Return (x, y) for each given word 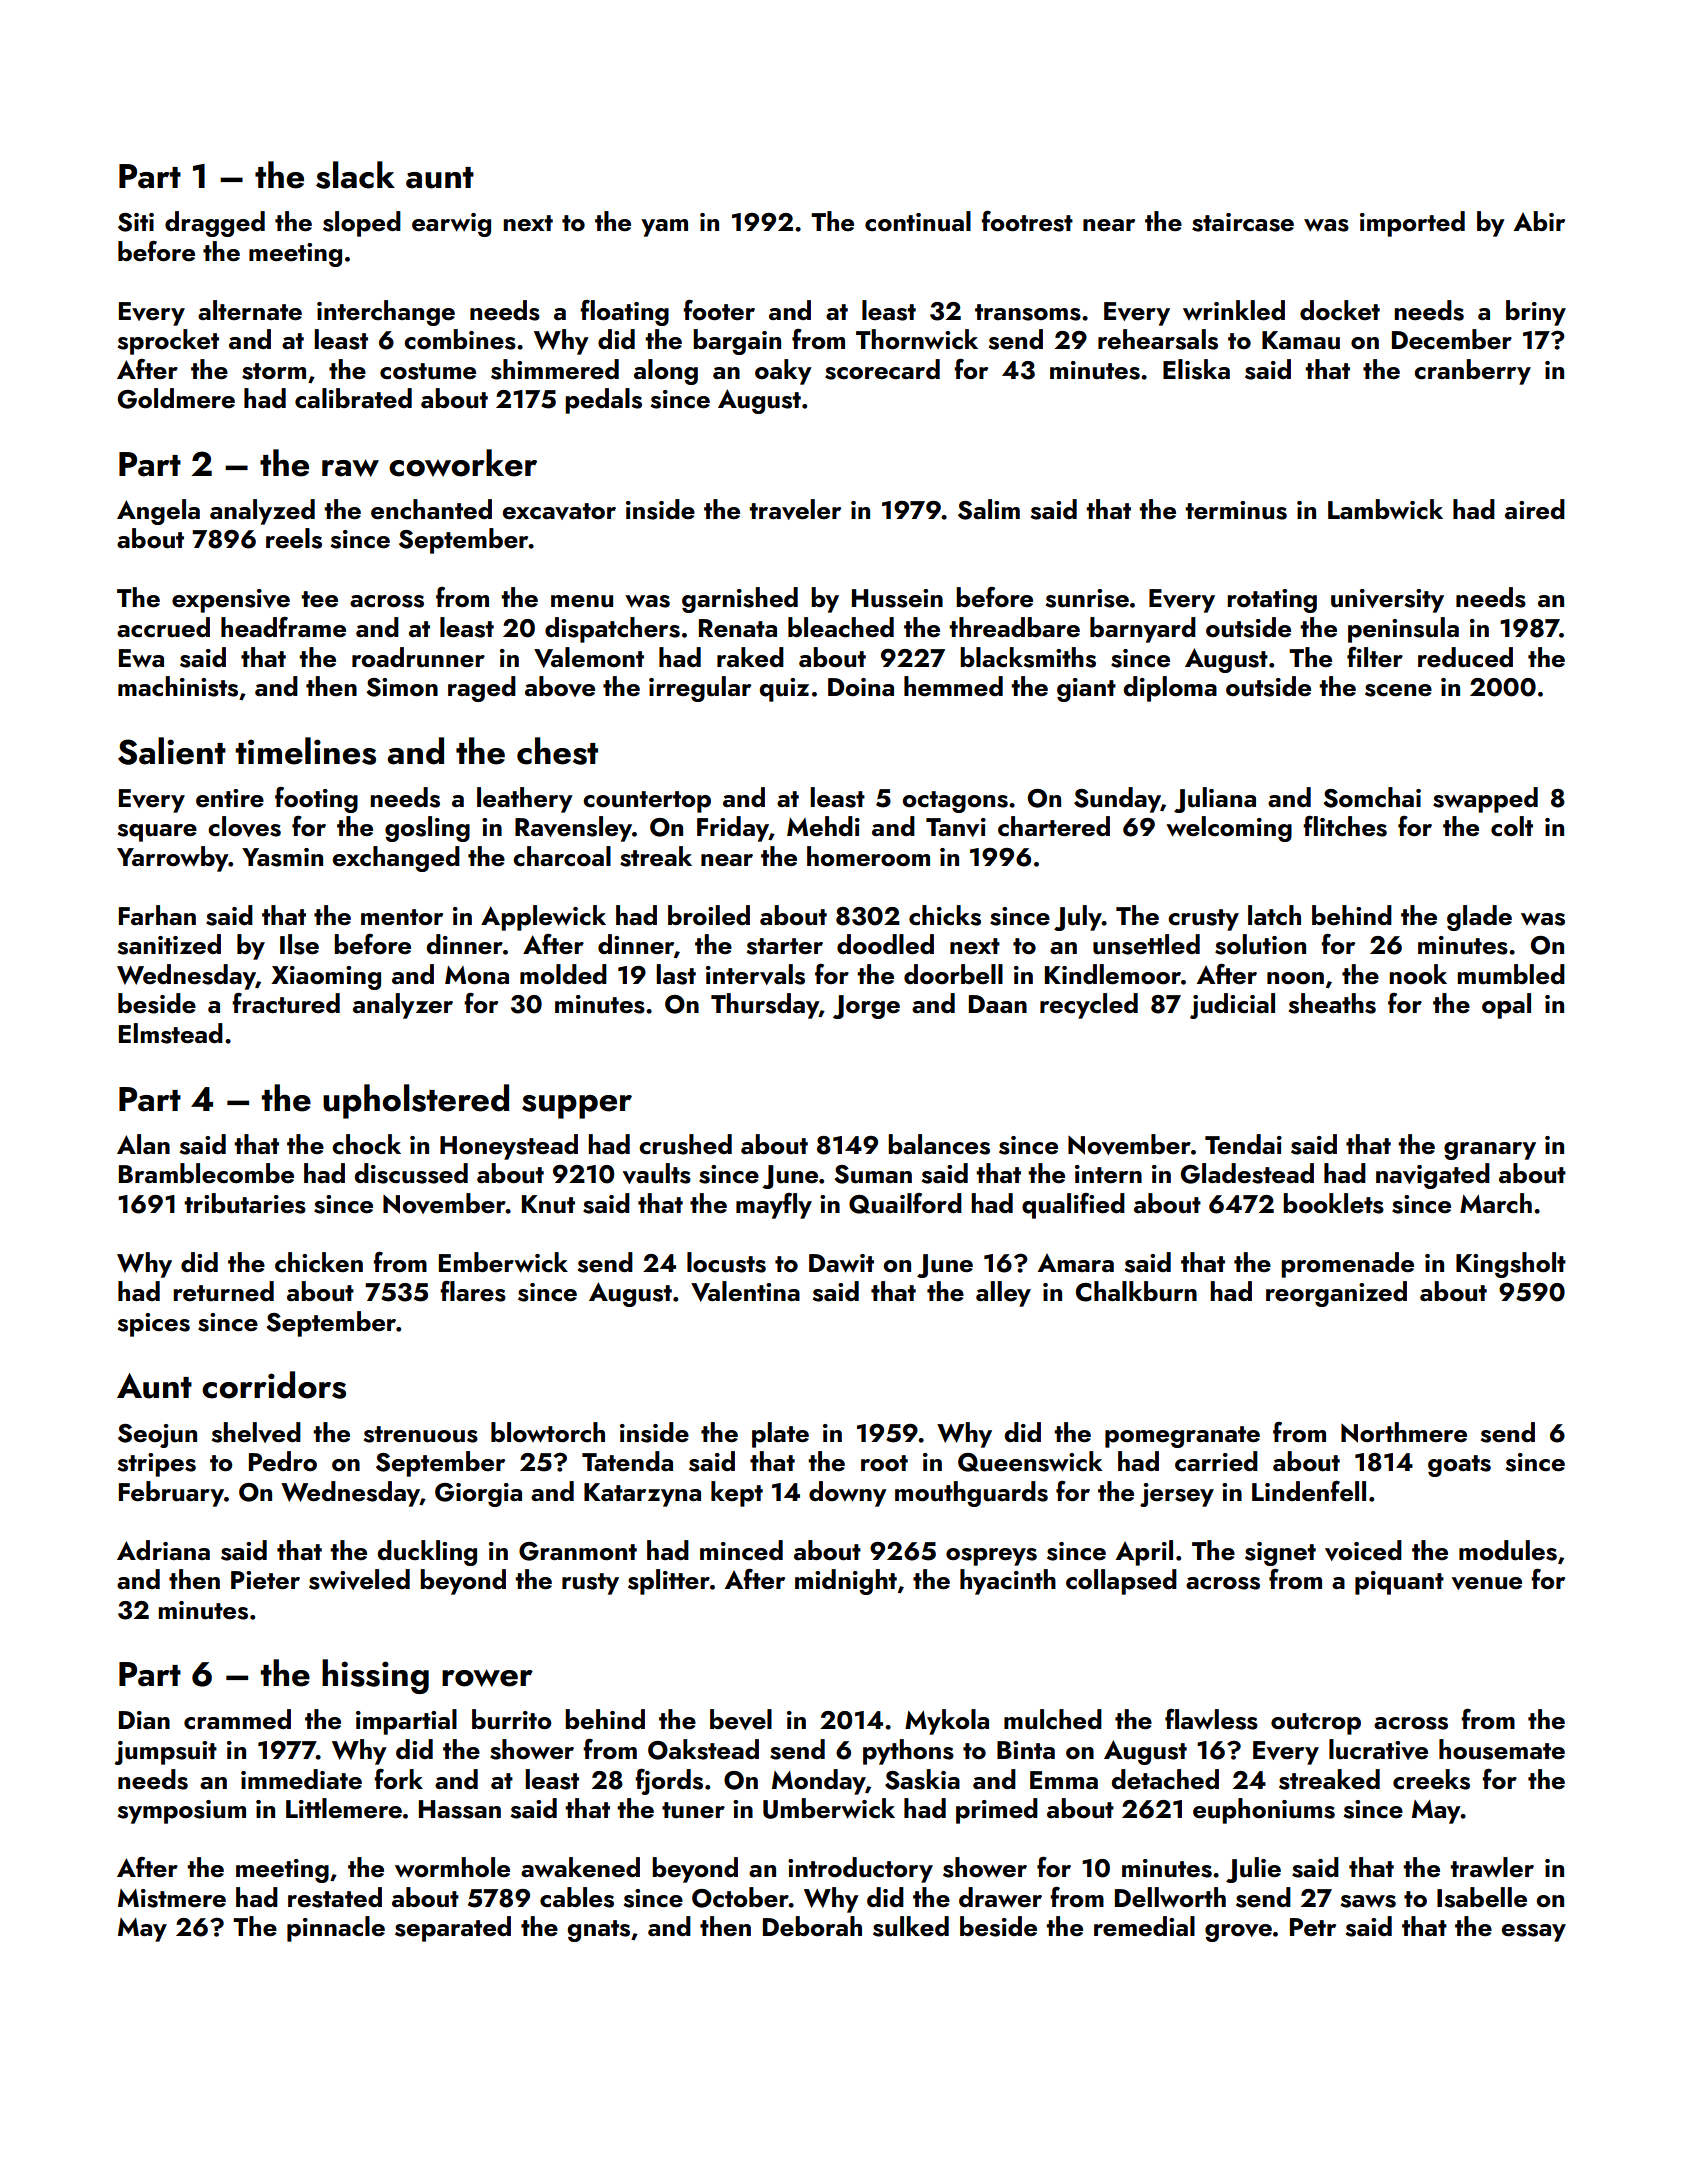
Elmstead (171, 1033)
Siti (136, 222)
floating (624, 312)
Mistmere (172, 1898)
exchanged (396, 859)
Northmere (1404, 1432)
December (1452, 339)
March (1496, 1203)
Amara (1076, 1263)
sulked (911, 1926)
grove (1238, 1933)
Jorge (866, 1007)
